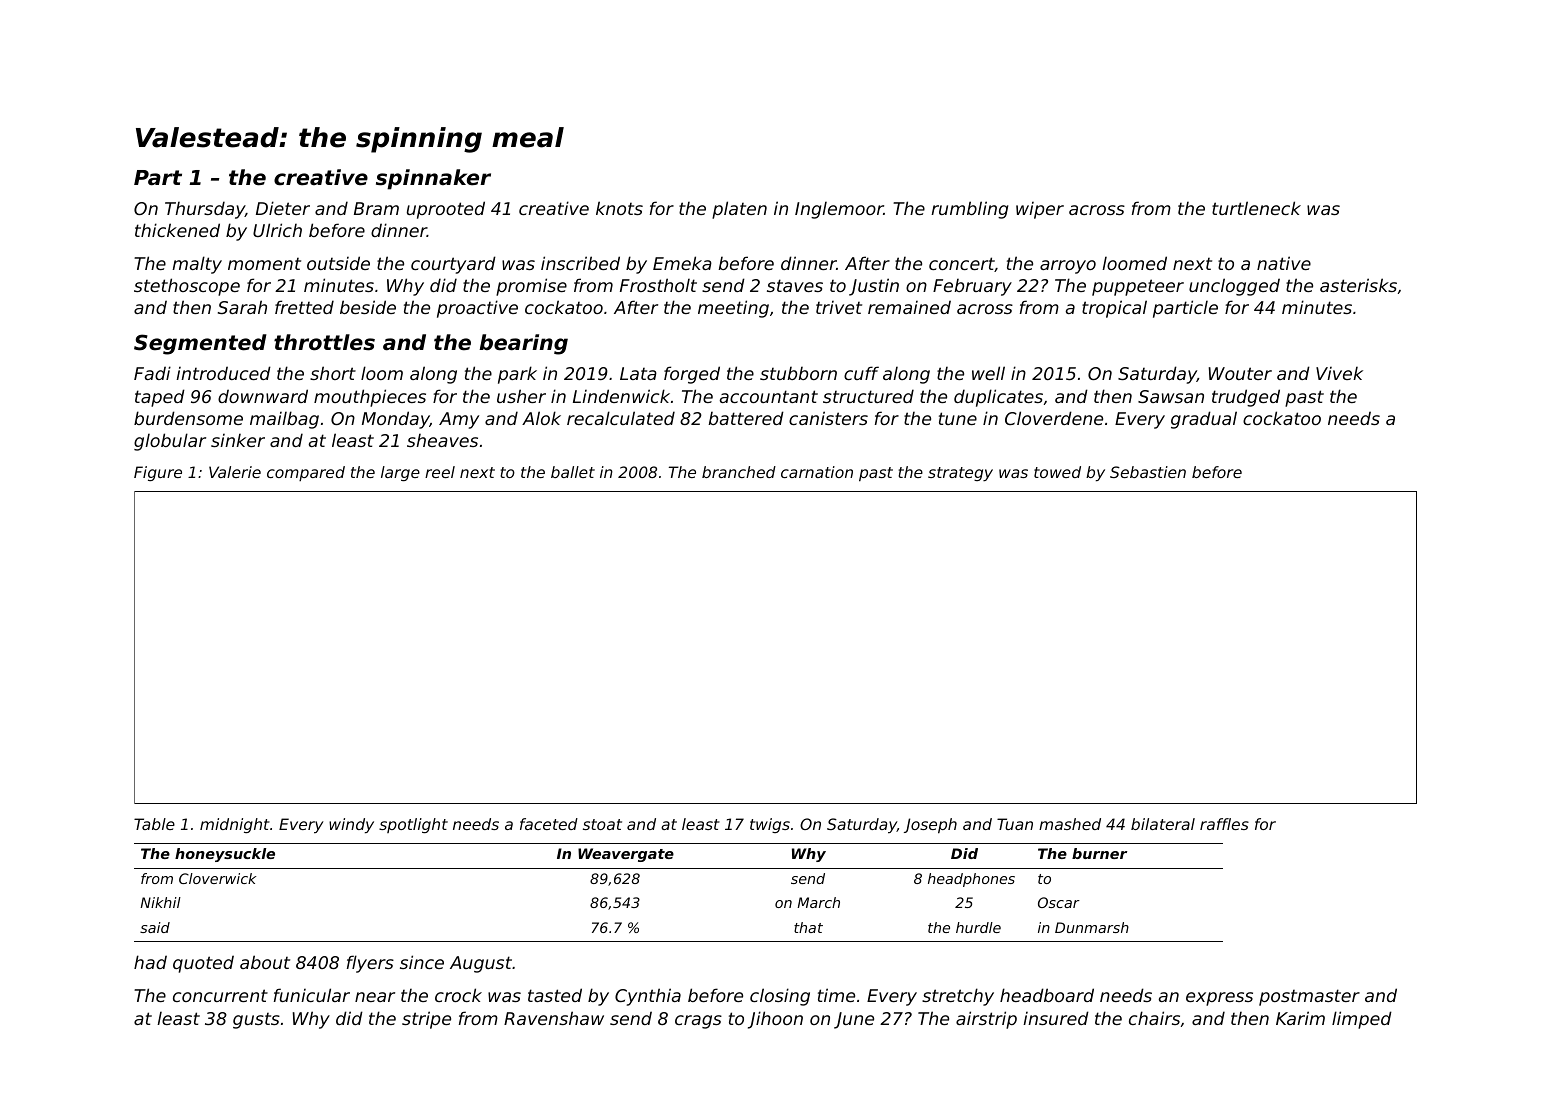 Image resolution: width=1551 pixels, height=1097 pixels. Describe the element at coordinates (1204, 420) in the page. I see `gradual` at that location.
